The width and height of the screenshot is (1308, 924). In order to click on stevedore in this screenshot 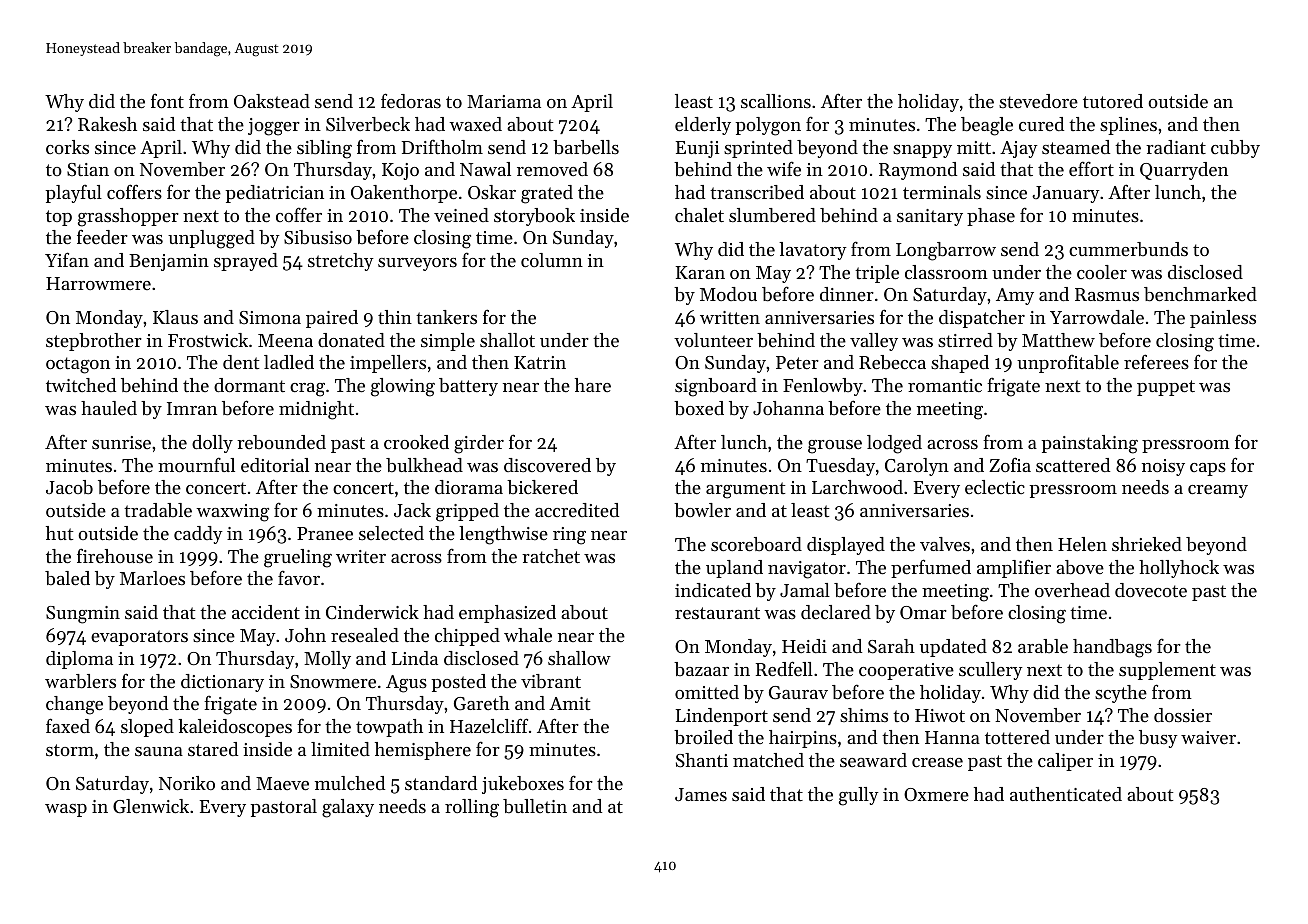, I will do `click(1038, 101)`.
